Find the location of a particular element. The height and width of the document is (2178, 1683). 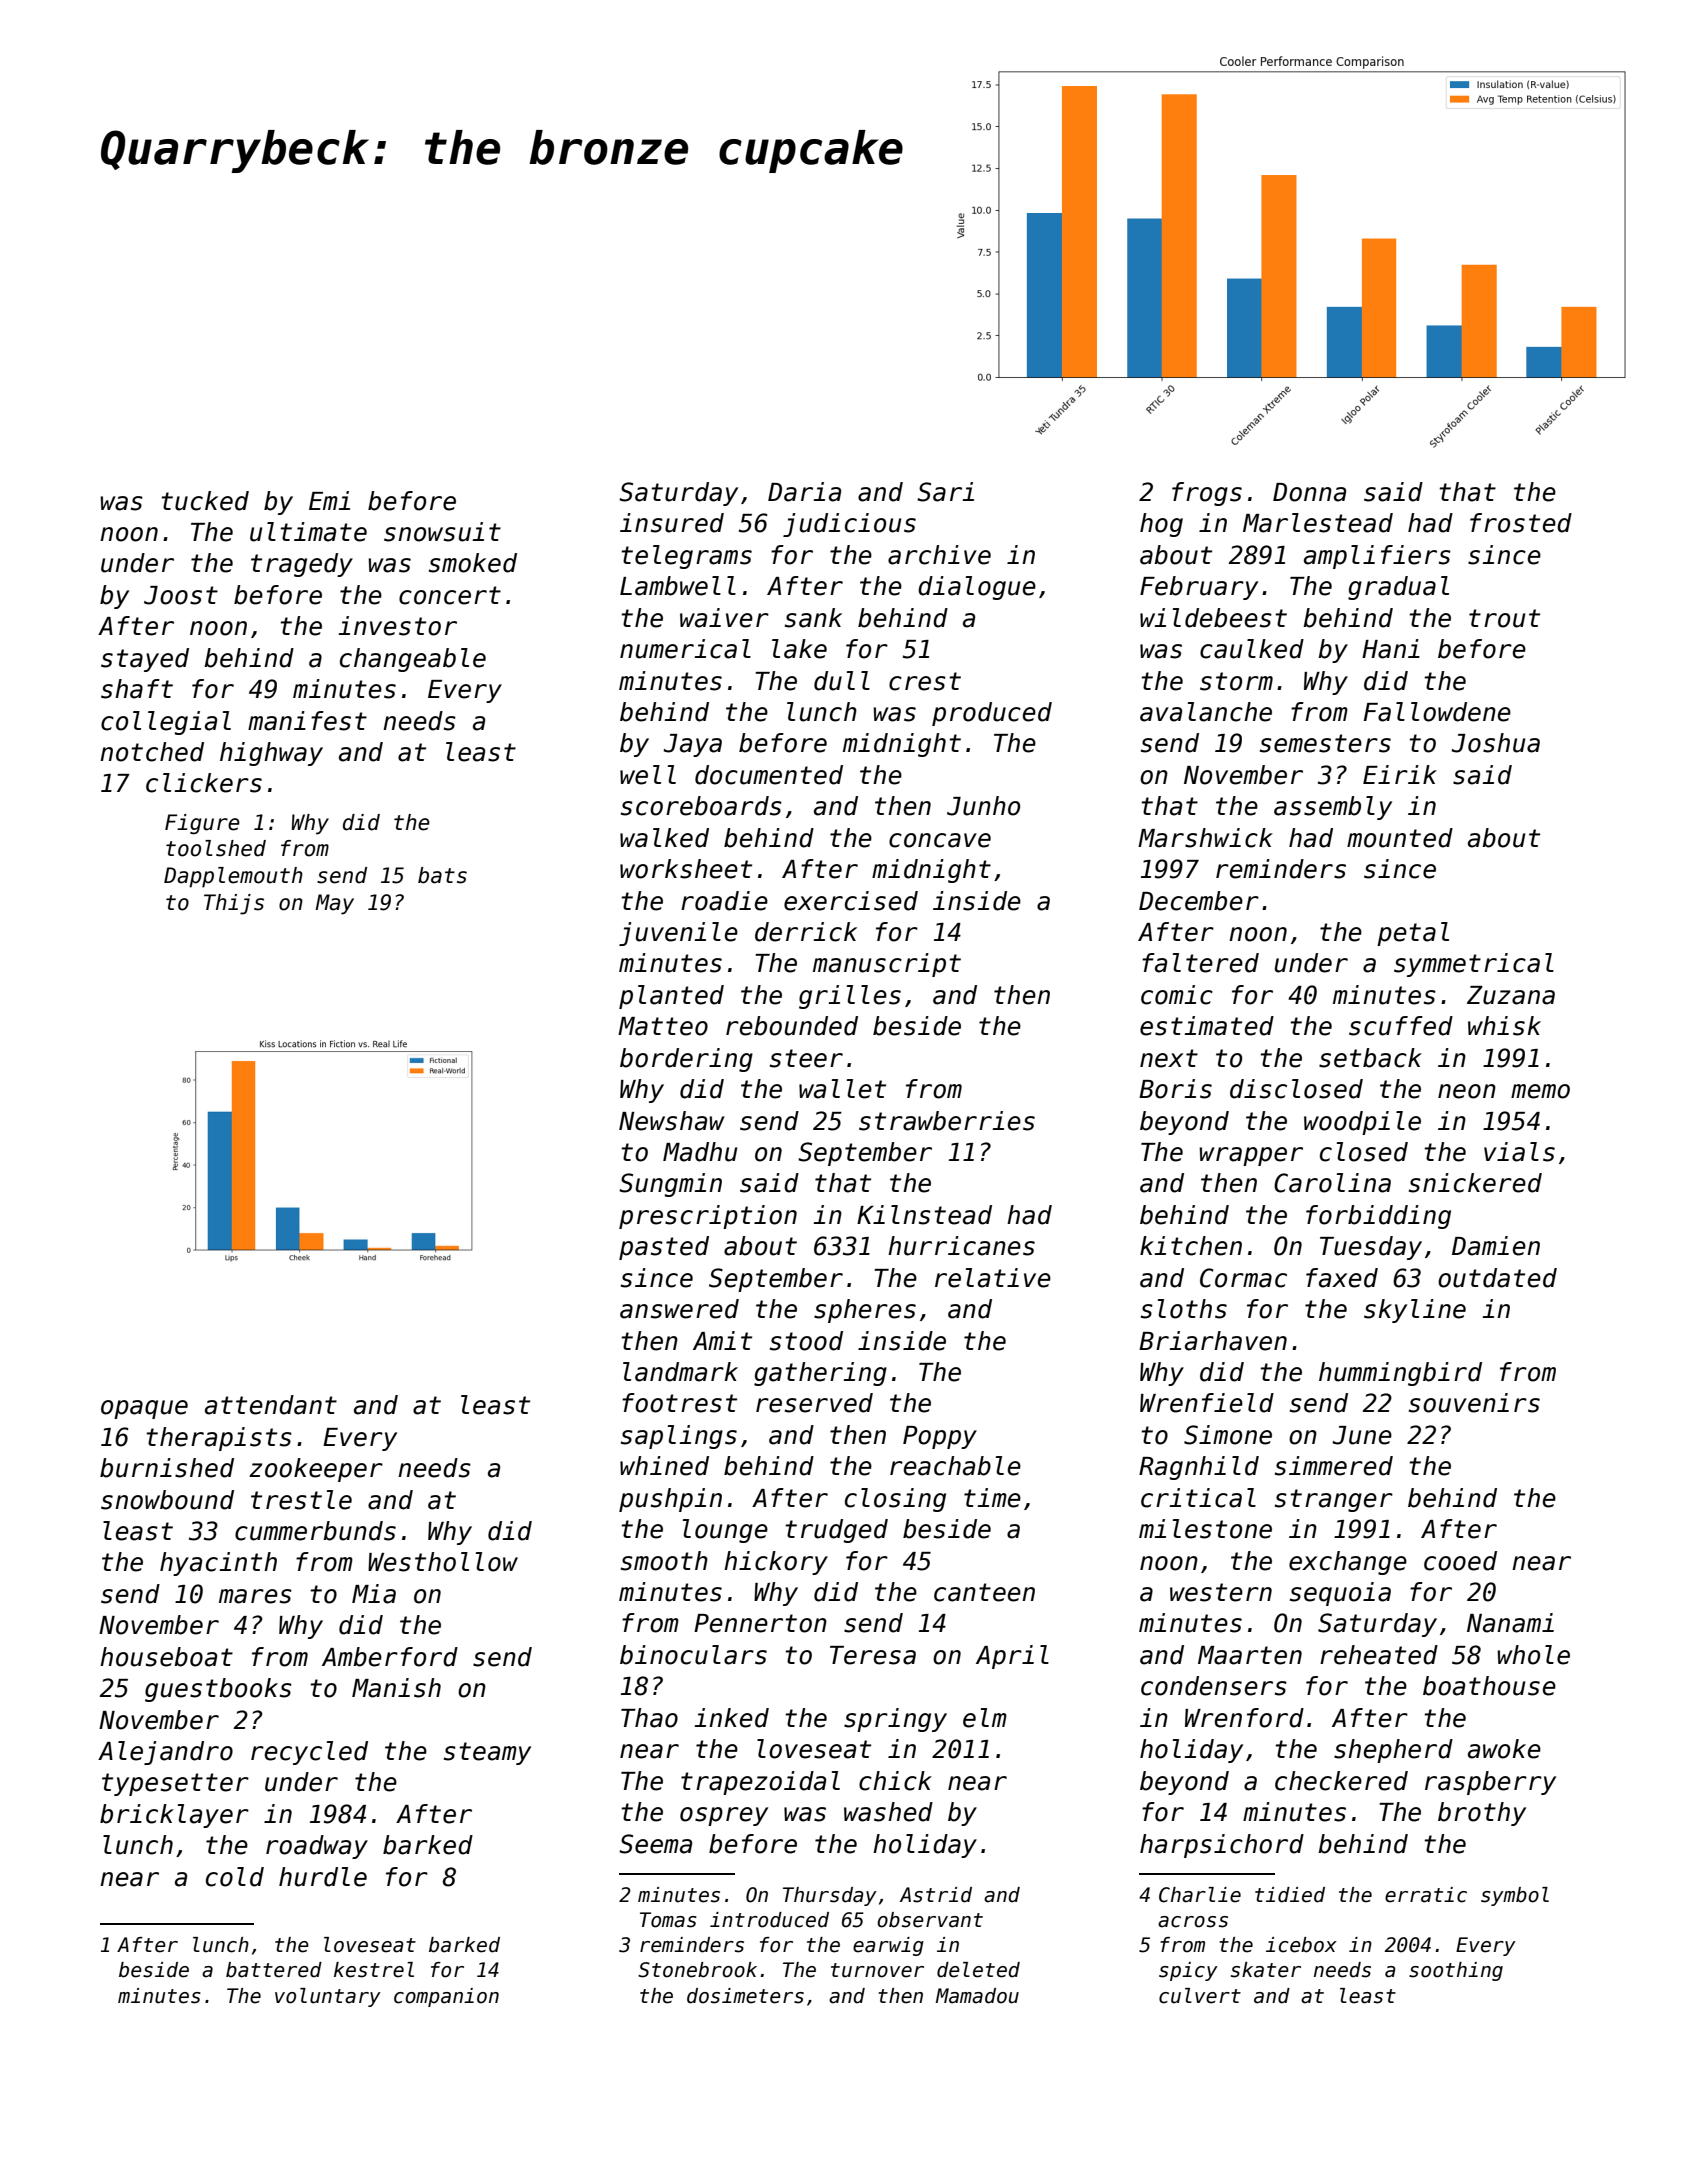

produced is located at coordinates (992, 714).
